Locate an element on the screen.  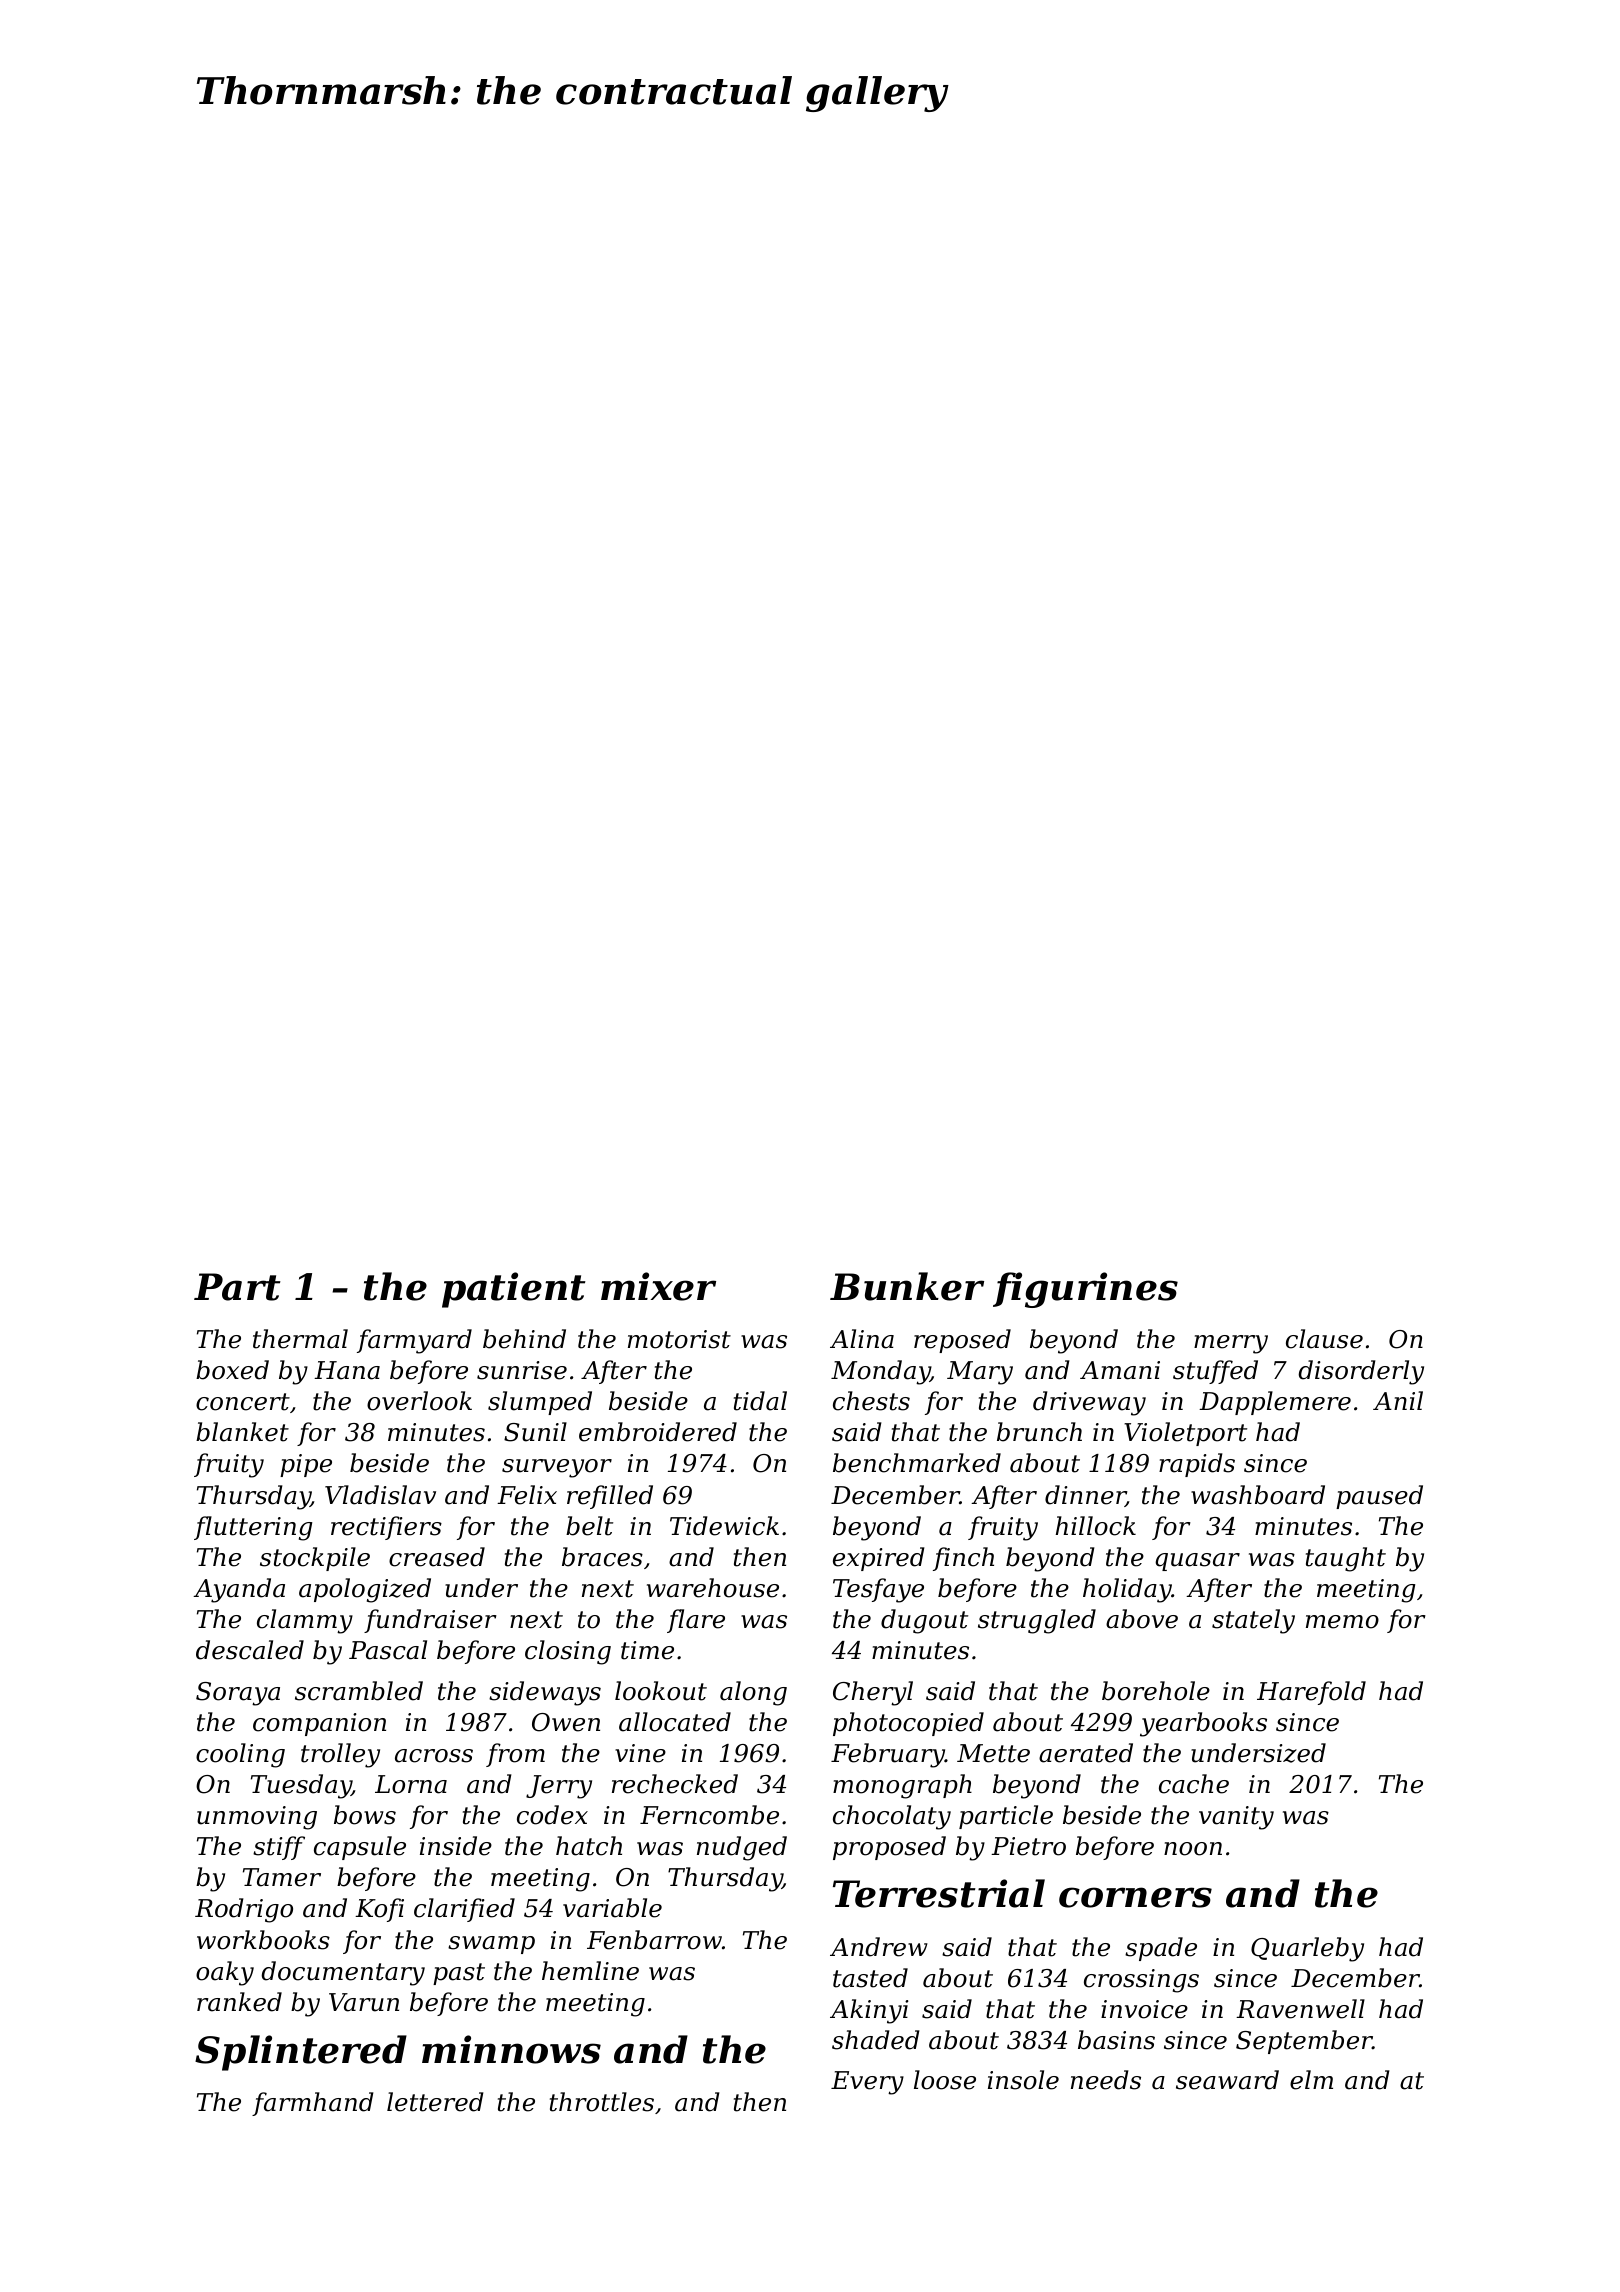
basins is located at coordinates (1116, 2040).
